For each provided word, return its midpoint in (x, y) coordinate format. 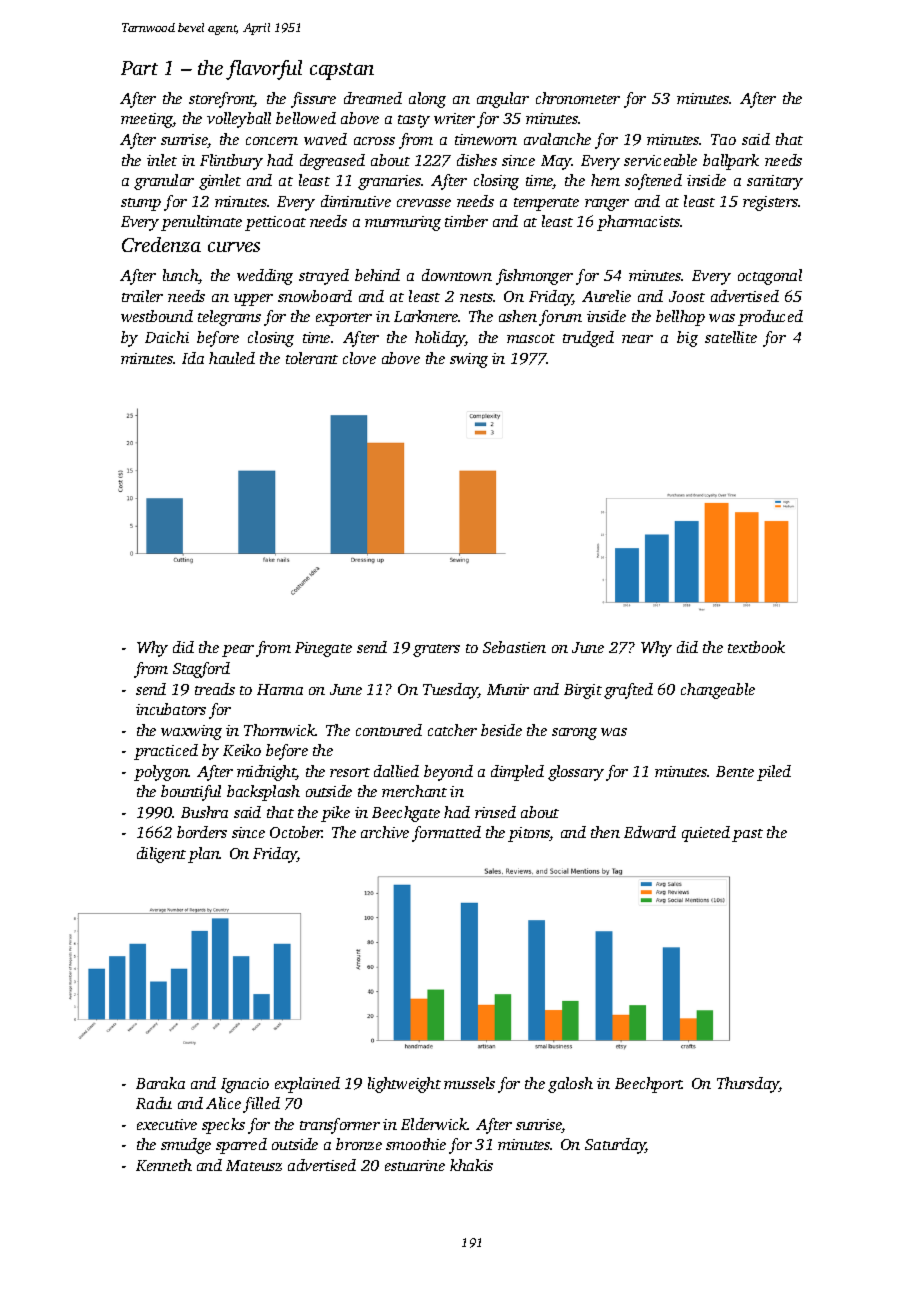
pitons (529, 834)
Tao (723, 139)
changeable (718, 691)
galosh (570, 1085)
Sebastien (514, 647)
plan (204, 855)
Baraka (160, 1083)
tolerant (312, 358)
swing (469, 360)
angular (503, 100)
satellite (731, 337)
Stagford (201, 670)
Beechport (649, 1085)
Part (139, 68)
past (747, 835)
